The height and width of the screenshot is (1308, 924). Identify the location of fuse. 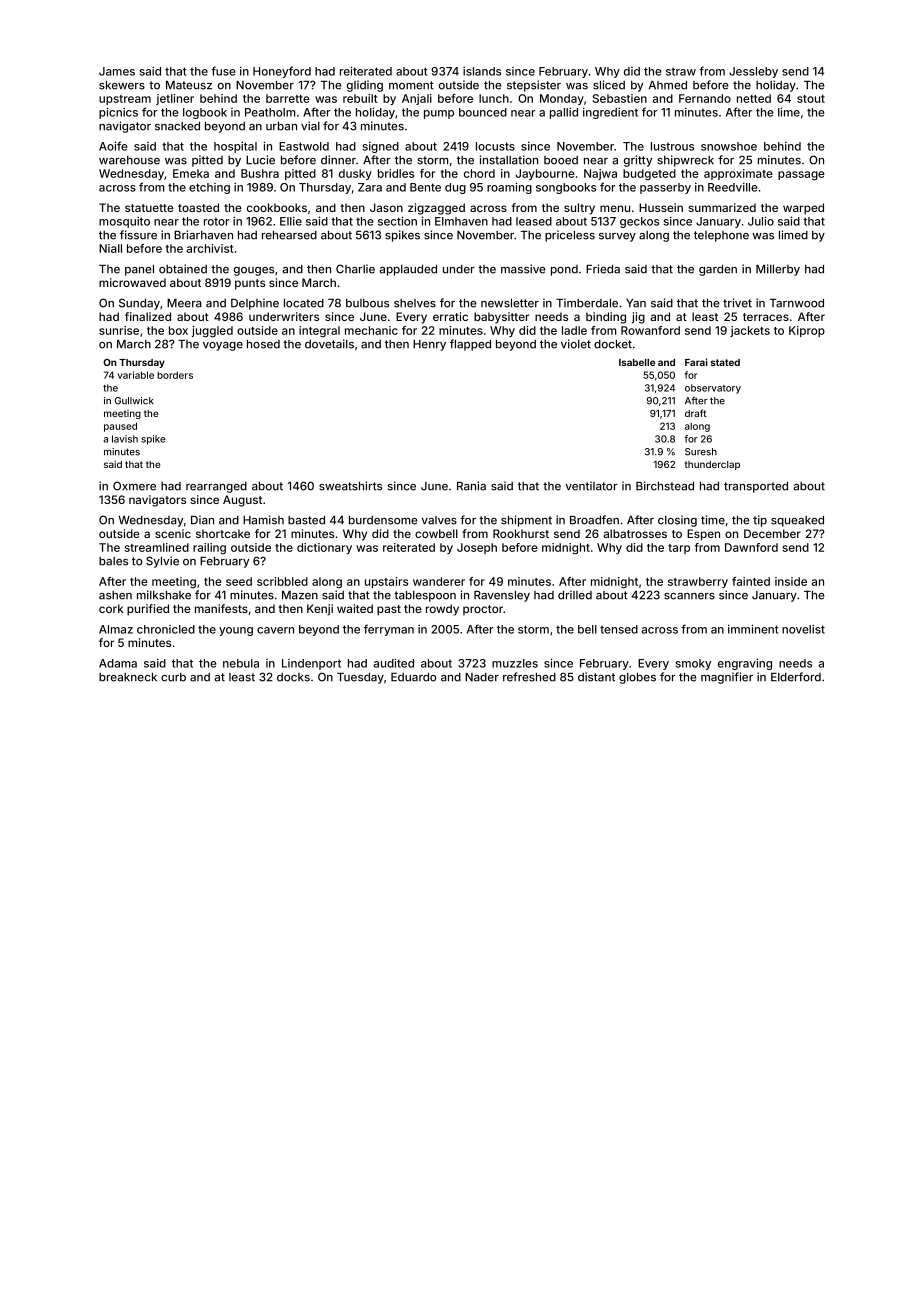
(223, 71).
